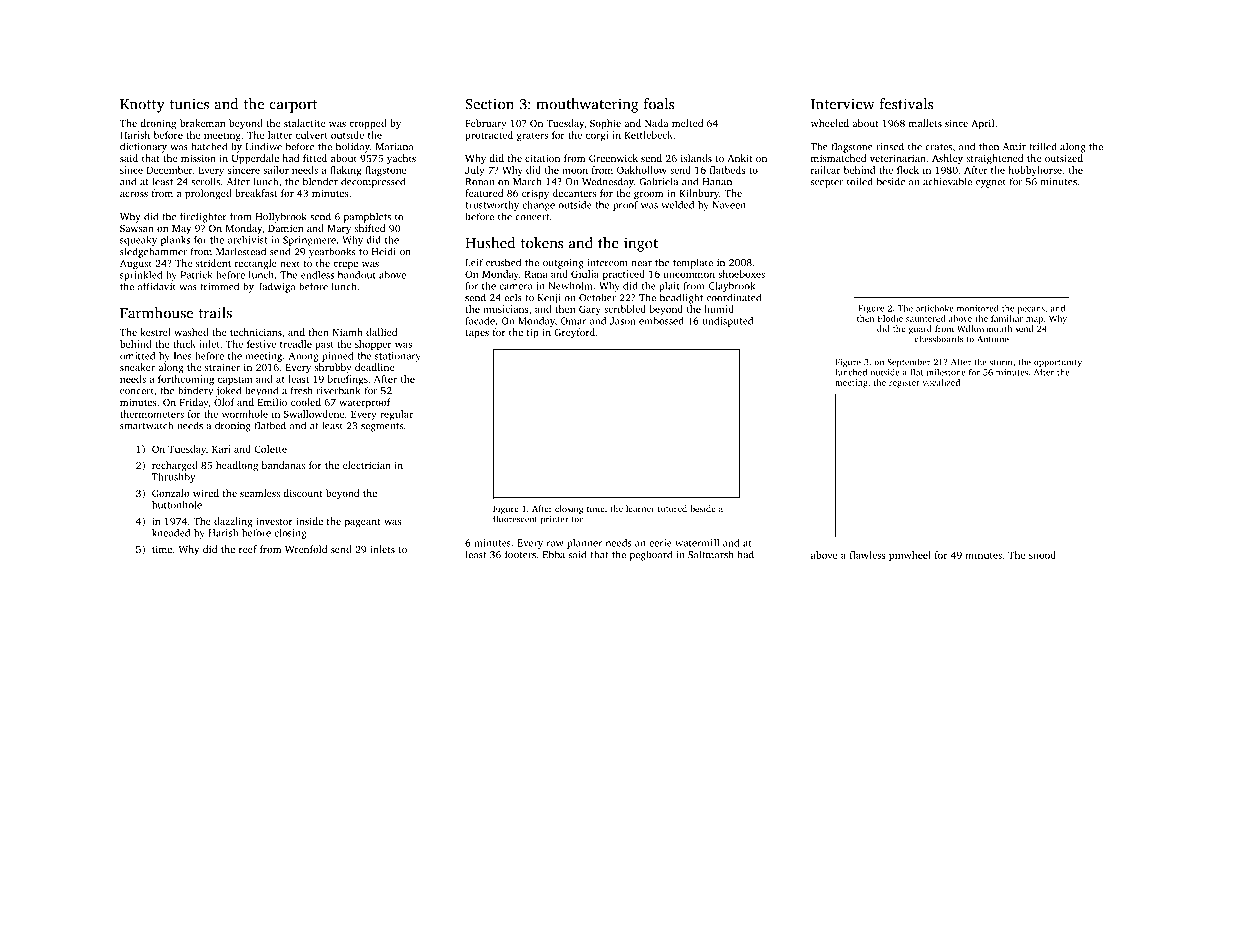  Describe the element at coordinates (1034, 320) in the image. I see `map` at that location.
